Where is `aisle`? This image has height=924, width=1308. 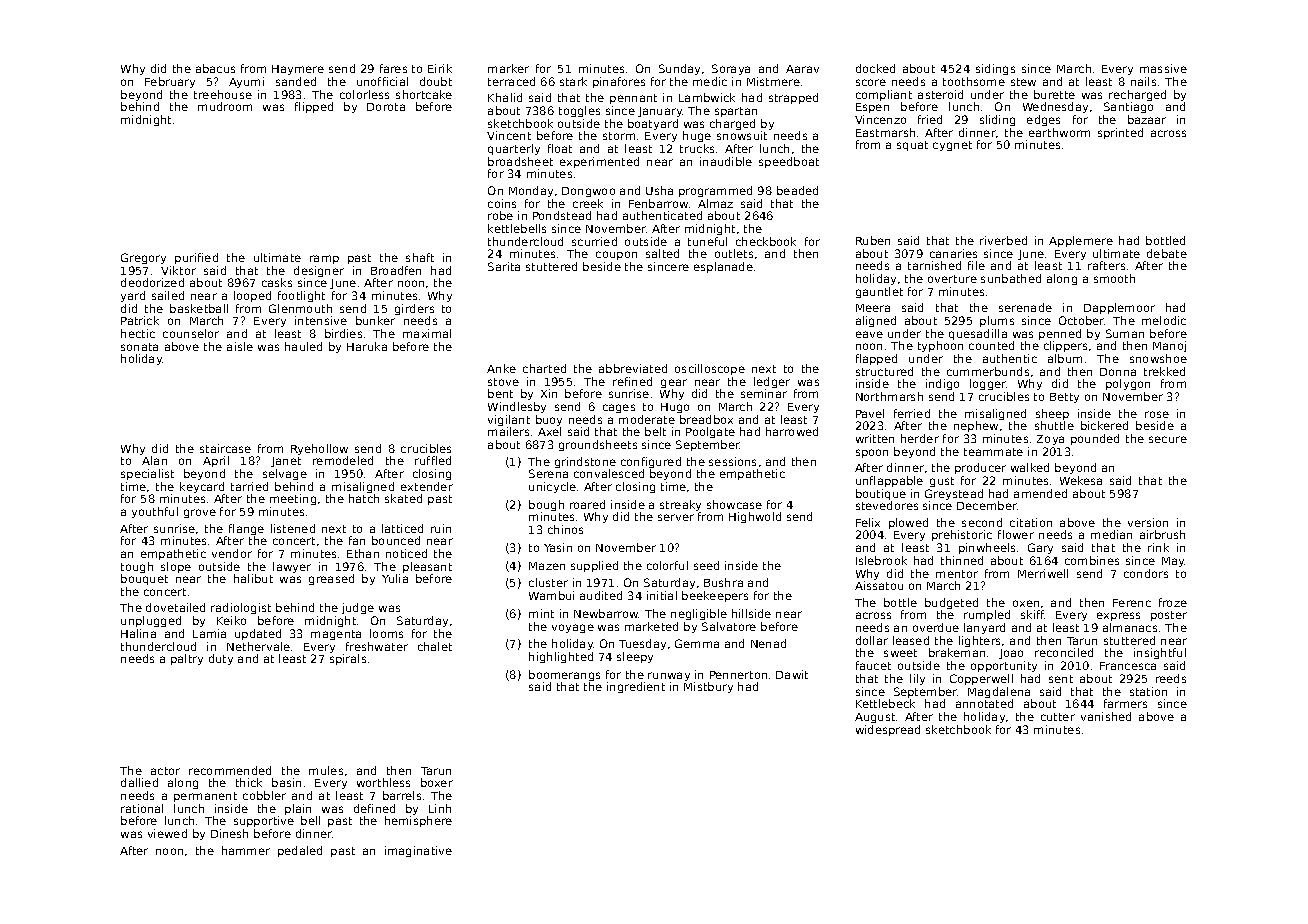 aisle is located at coordinates (240, 346).
